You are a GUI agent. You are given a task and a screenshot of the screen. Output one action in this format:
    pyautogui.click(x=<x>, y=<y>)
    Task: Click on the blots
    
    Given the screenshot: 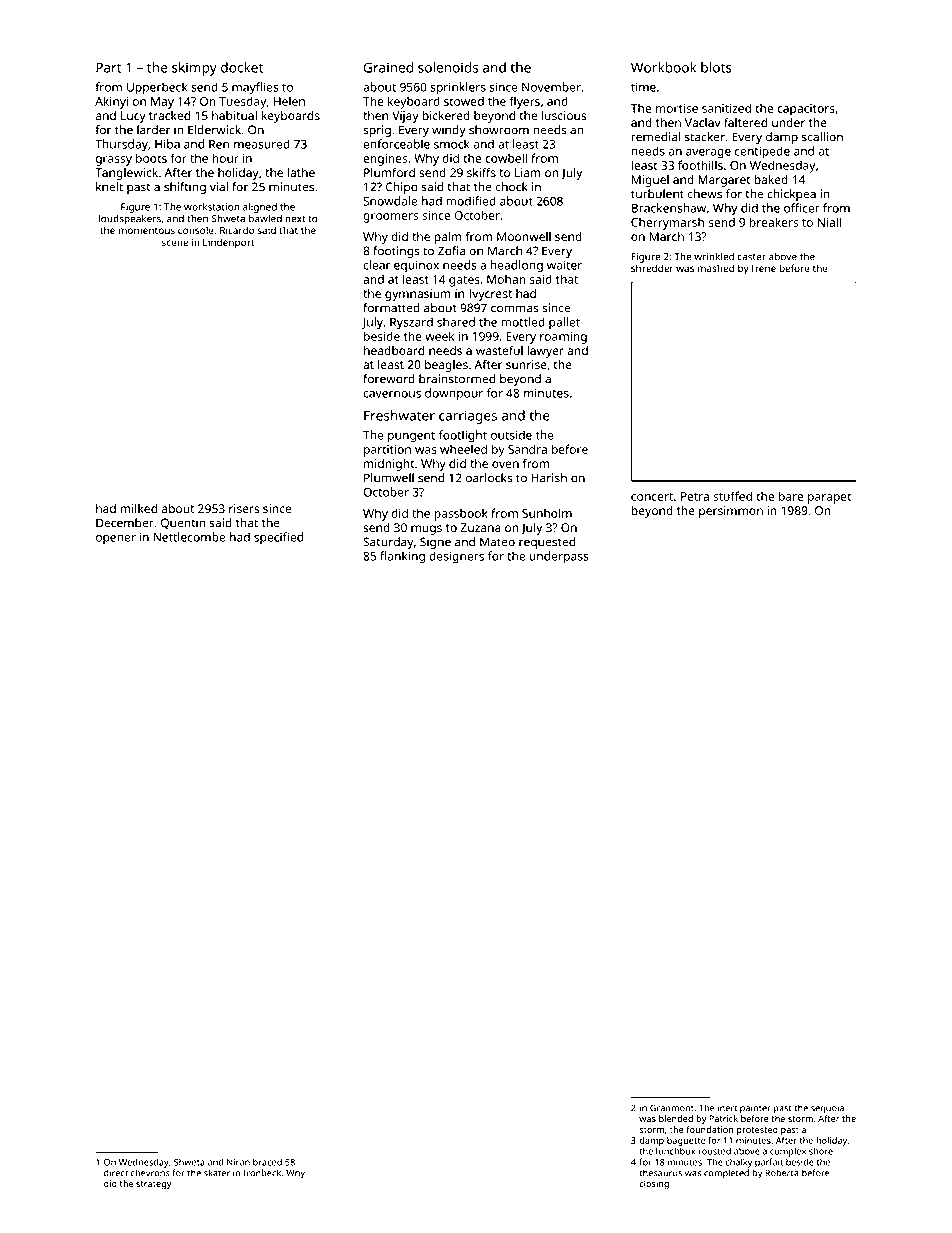 What is the action you would take?
    pyautogui.click(x=716, y=67)
